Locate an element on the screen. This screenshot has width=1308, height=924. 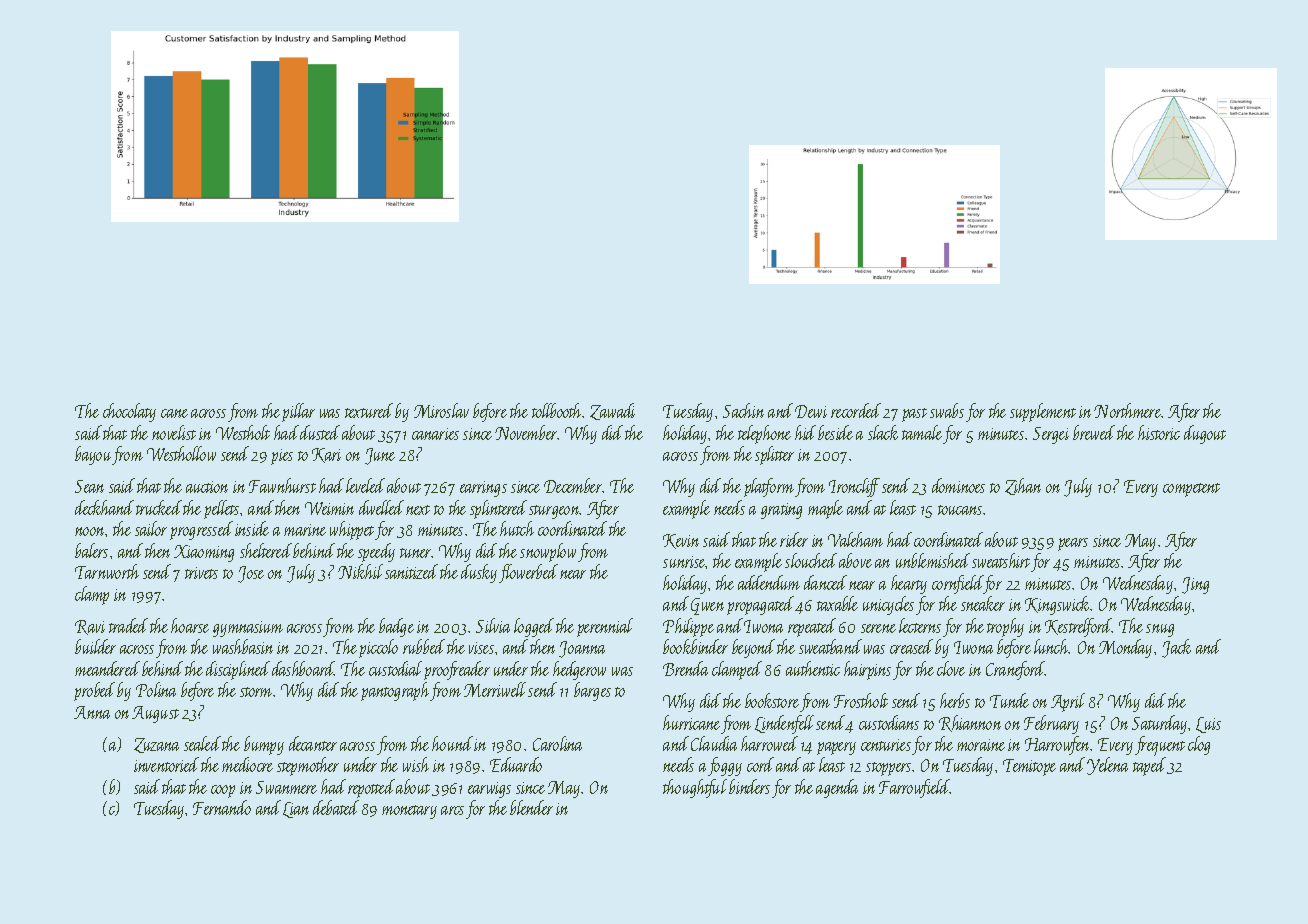
Northmere is located at coordinates (1127, 410).
